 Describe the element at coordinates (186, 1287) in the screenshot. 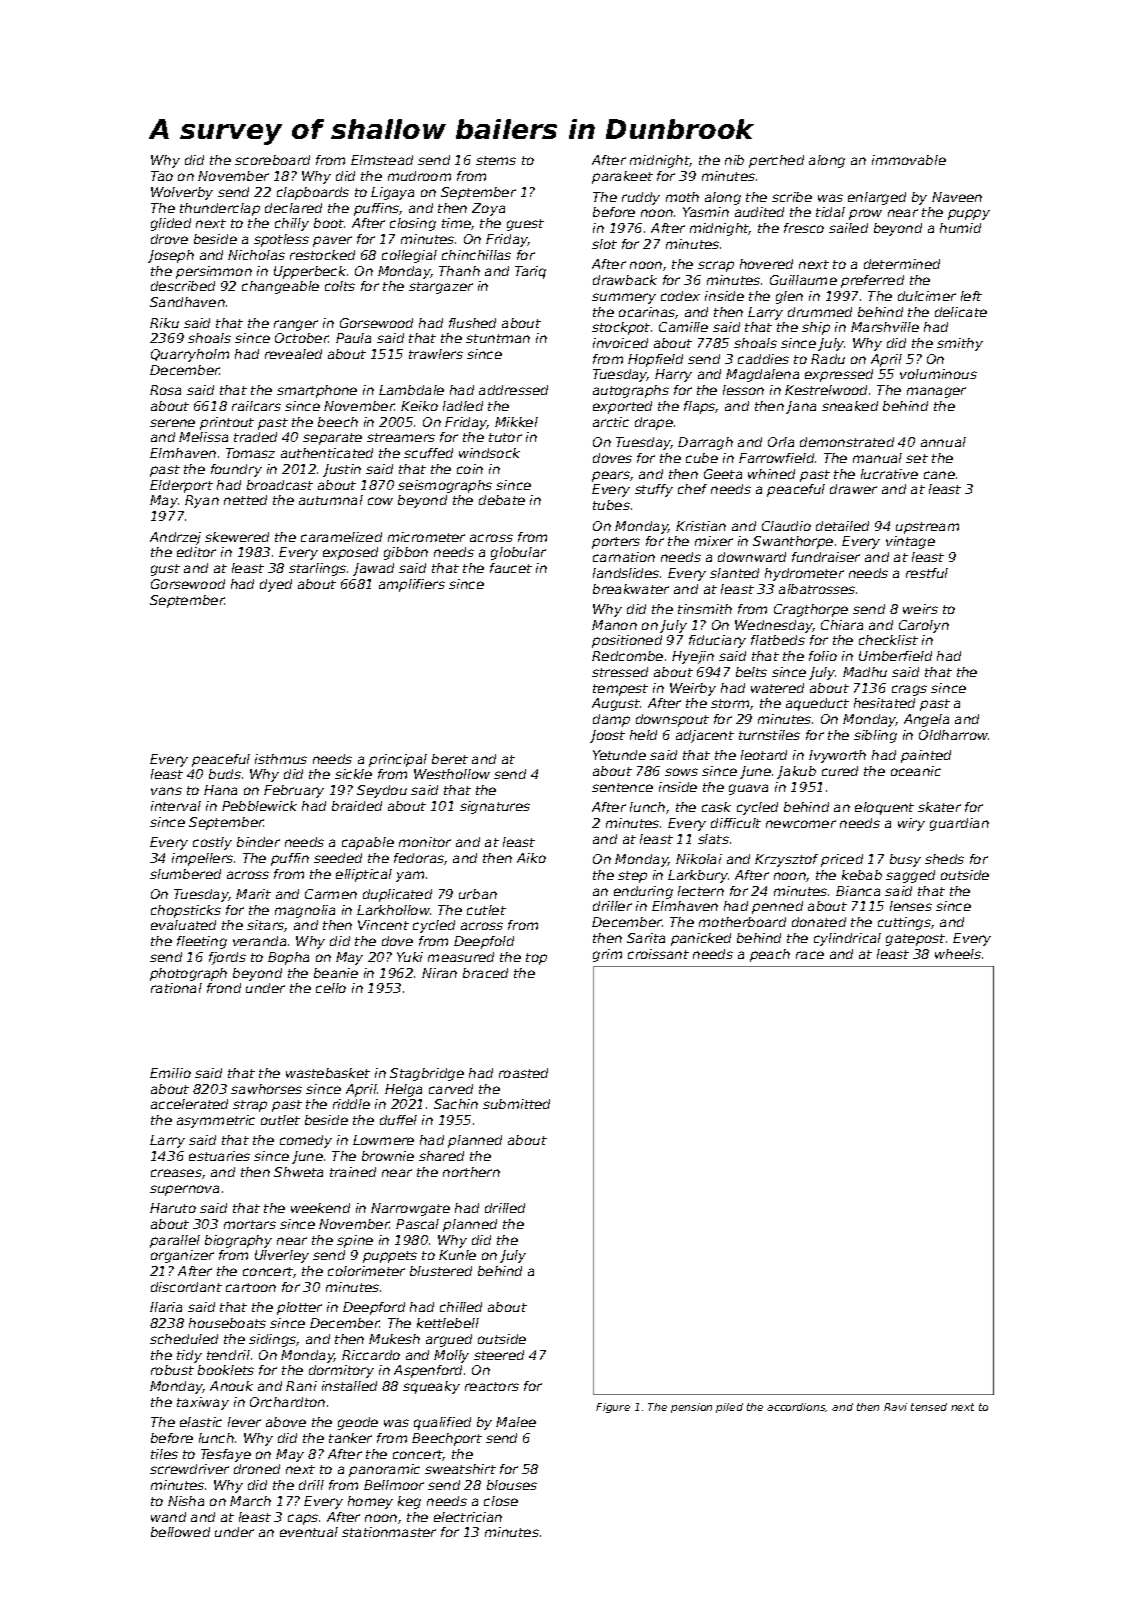

I see `discordant` at that location.
